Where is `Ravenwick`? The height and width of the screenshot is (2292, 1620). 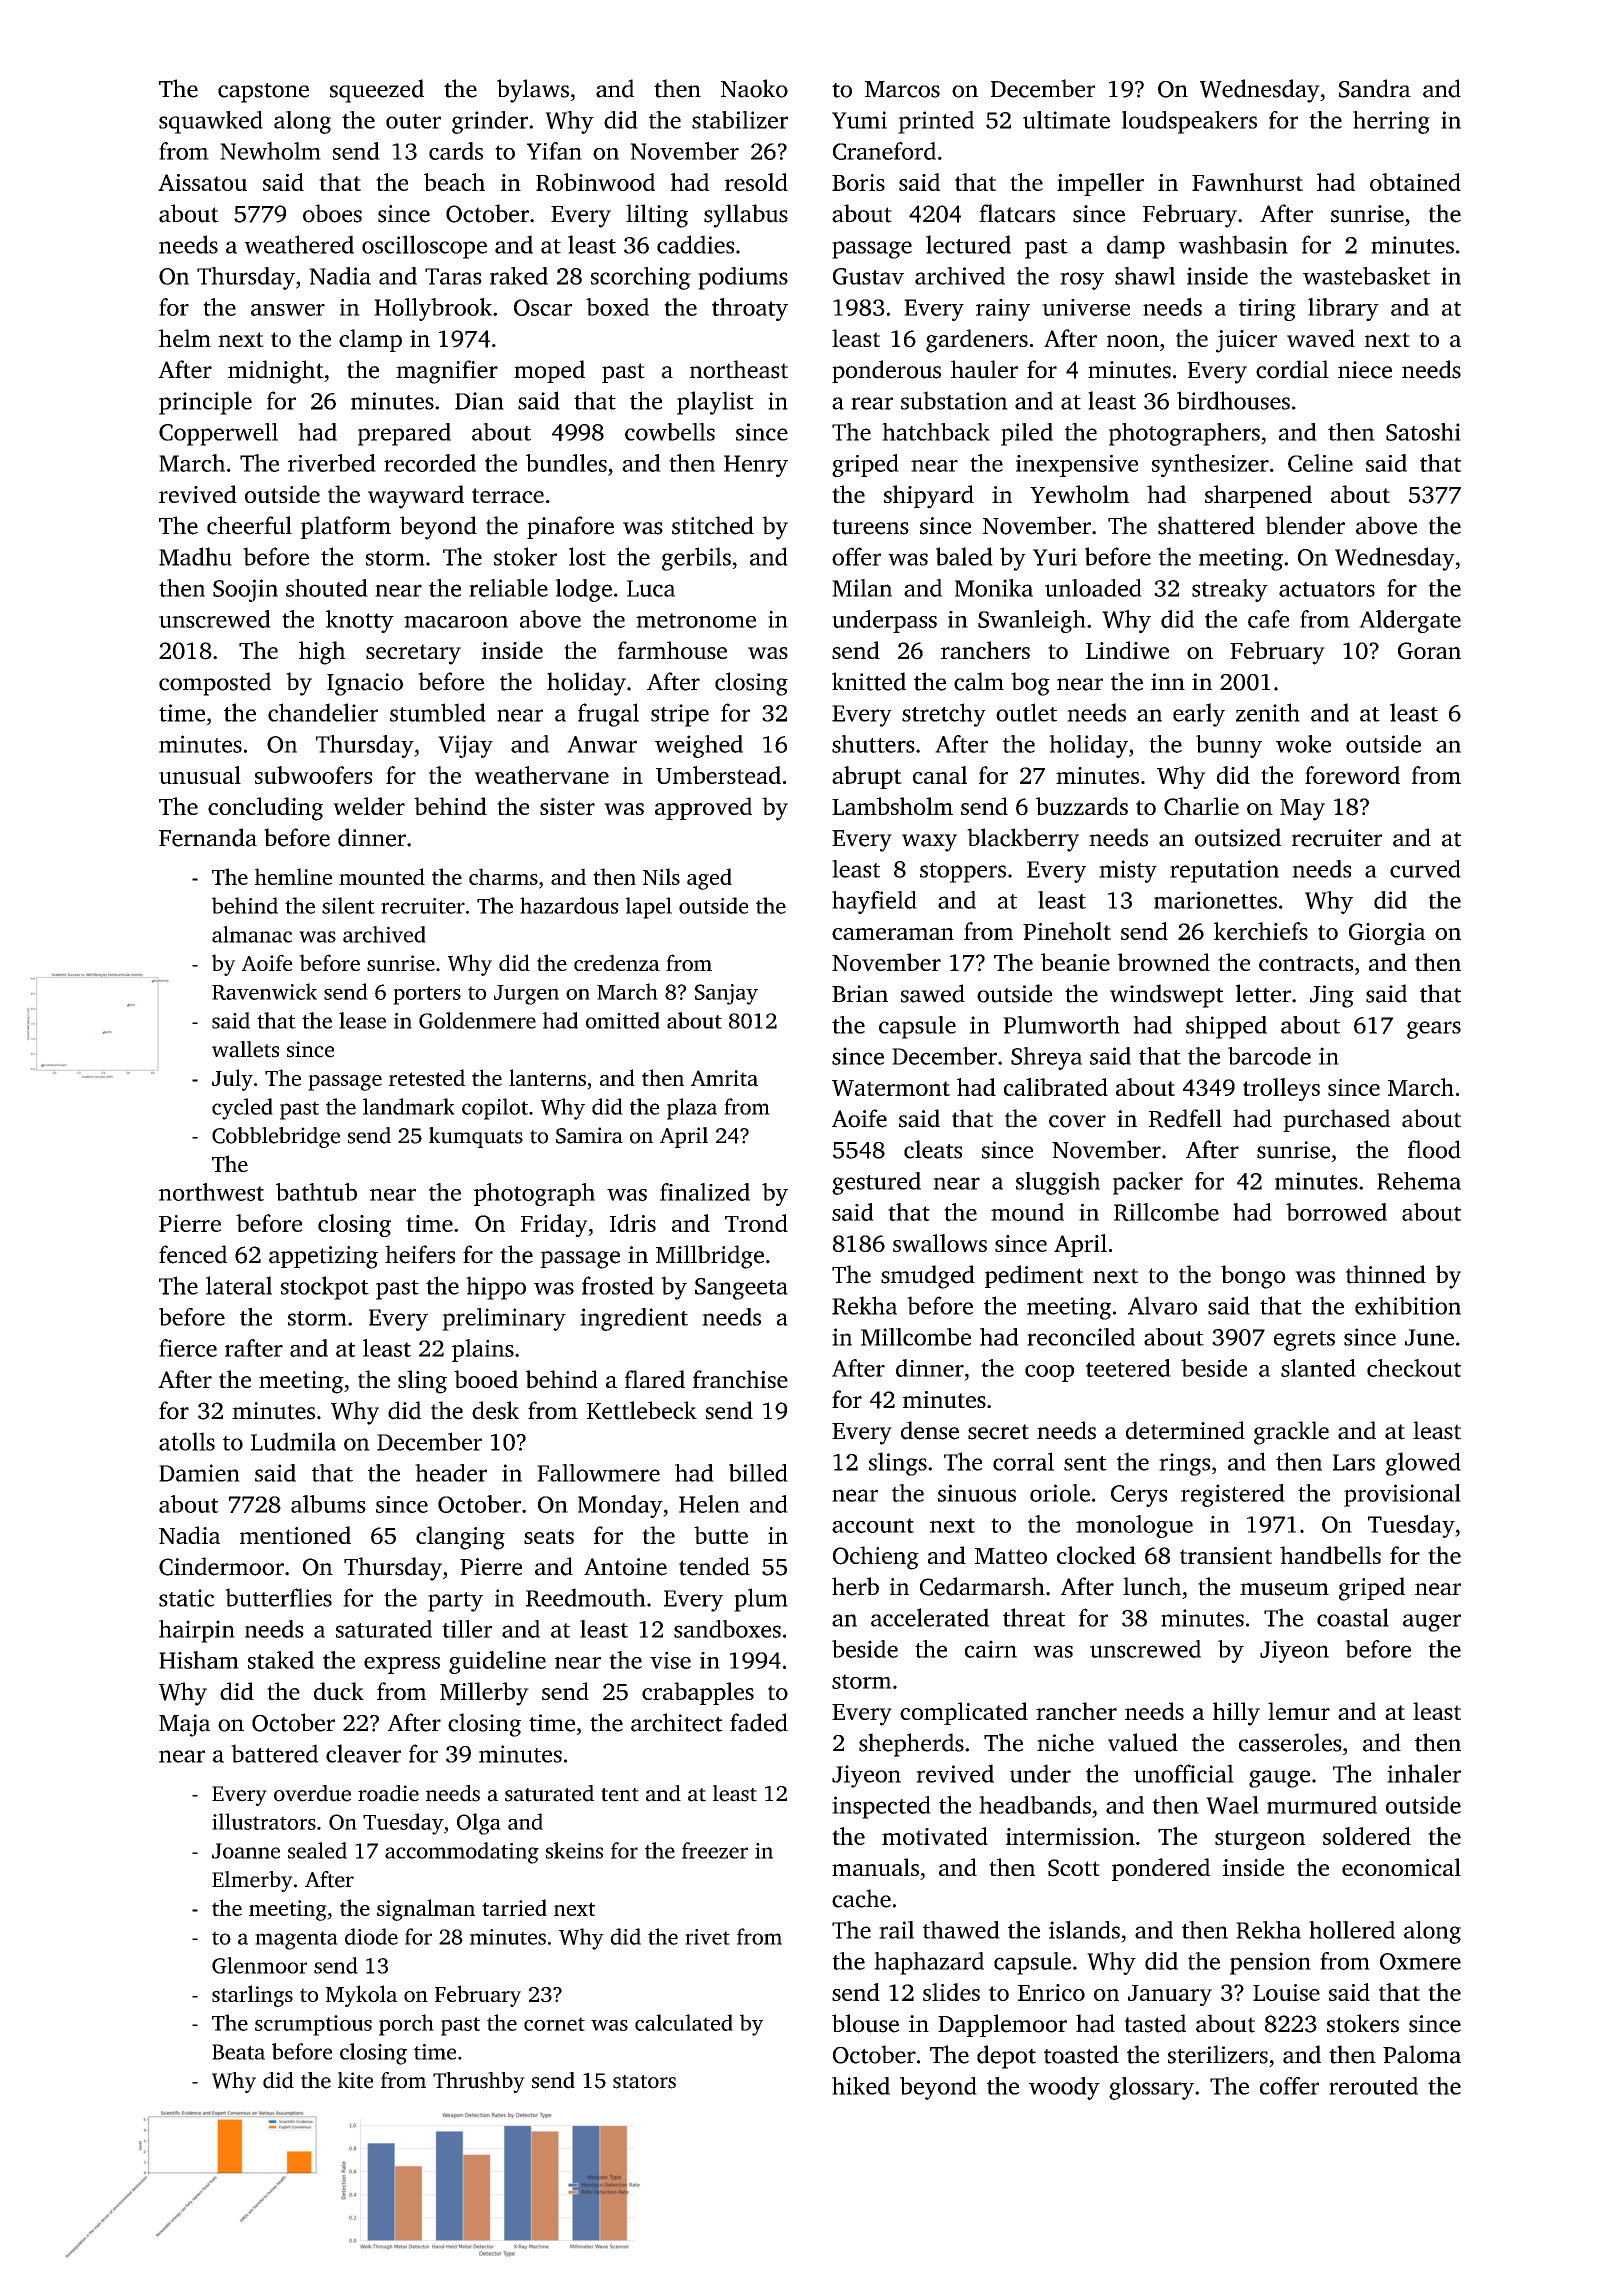 Ravenwick is located at coordinates (264, 991).
